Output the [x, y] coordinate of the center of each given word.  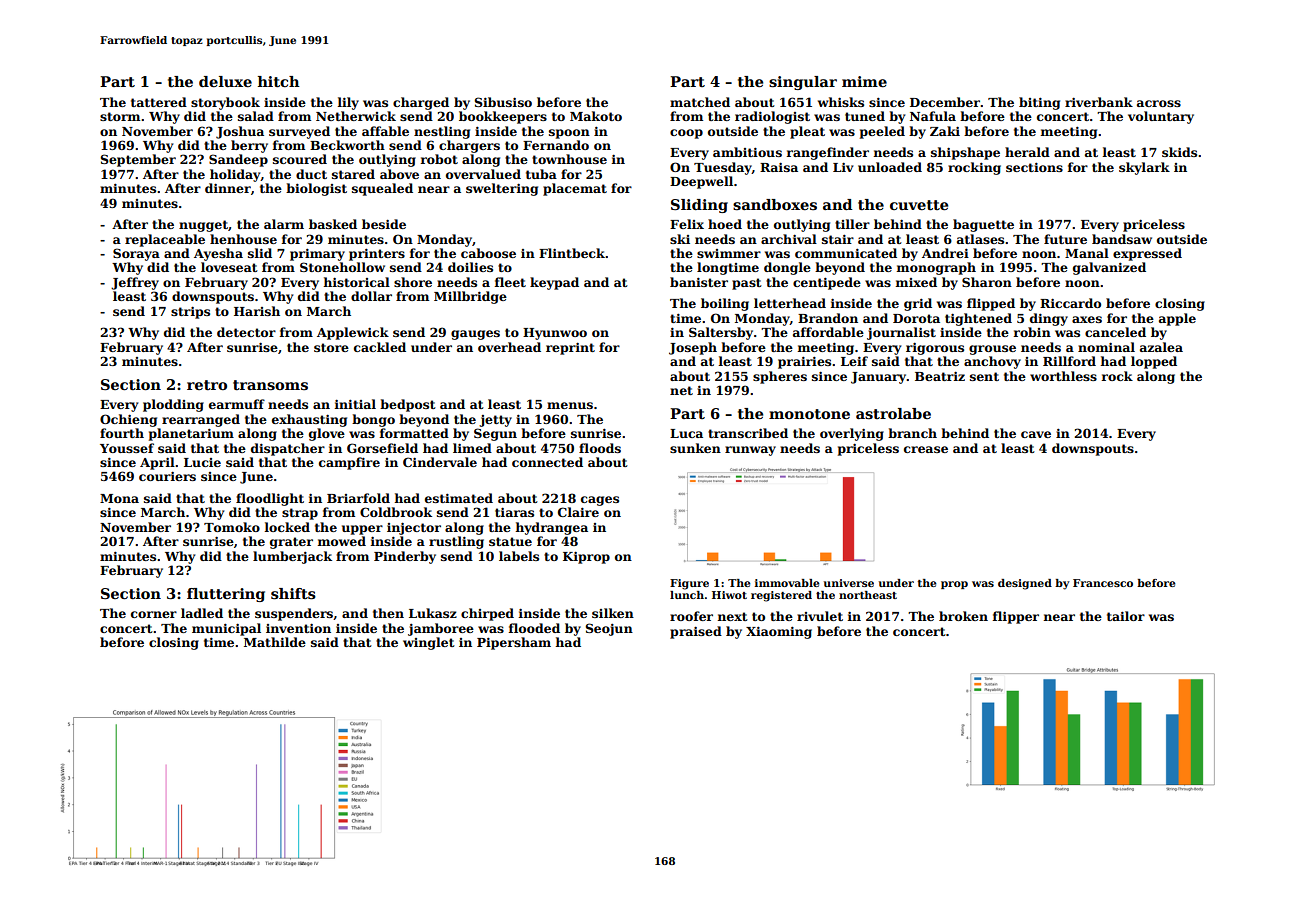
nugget [203, 226]
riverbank [1099, 102]
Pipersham [514, 643]
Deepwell [701, 182]
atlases [980, 239]
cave [1036, 434]
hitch [279, 81]
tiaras [514, 512]
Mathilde [275, 642]
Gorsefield [382, 448]
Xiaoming [779, 633]
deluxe [225, 81]
